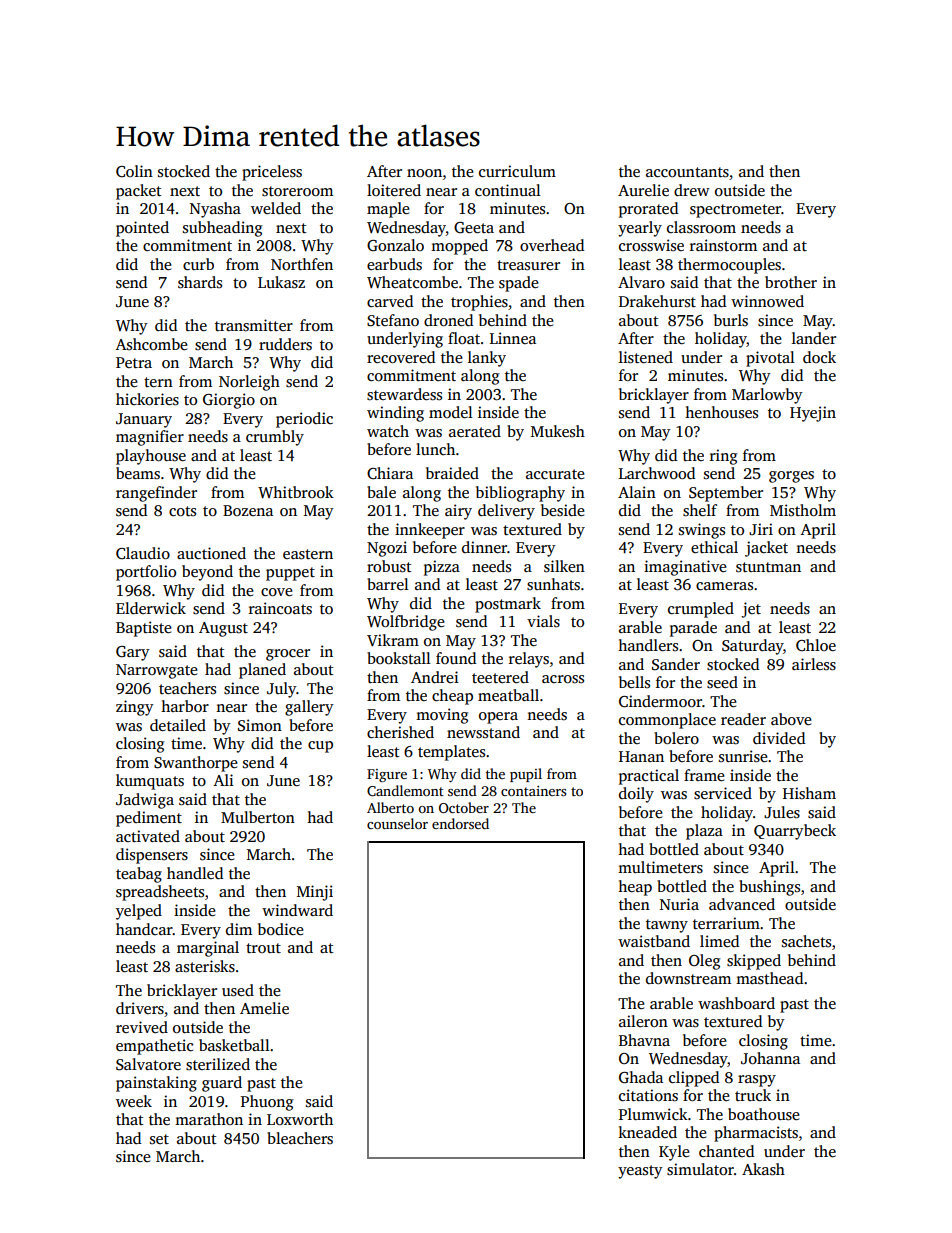 The height and width of the image is (1233, 952). I want to click on Hisham, so click(809, 793).
